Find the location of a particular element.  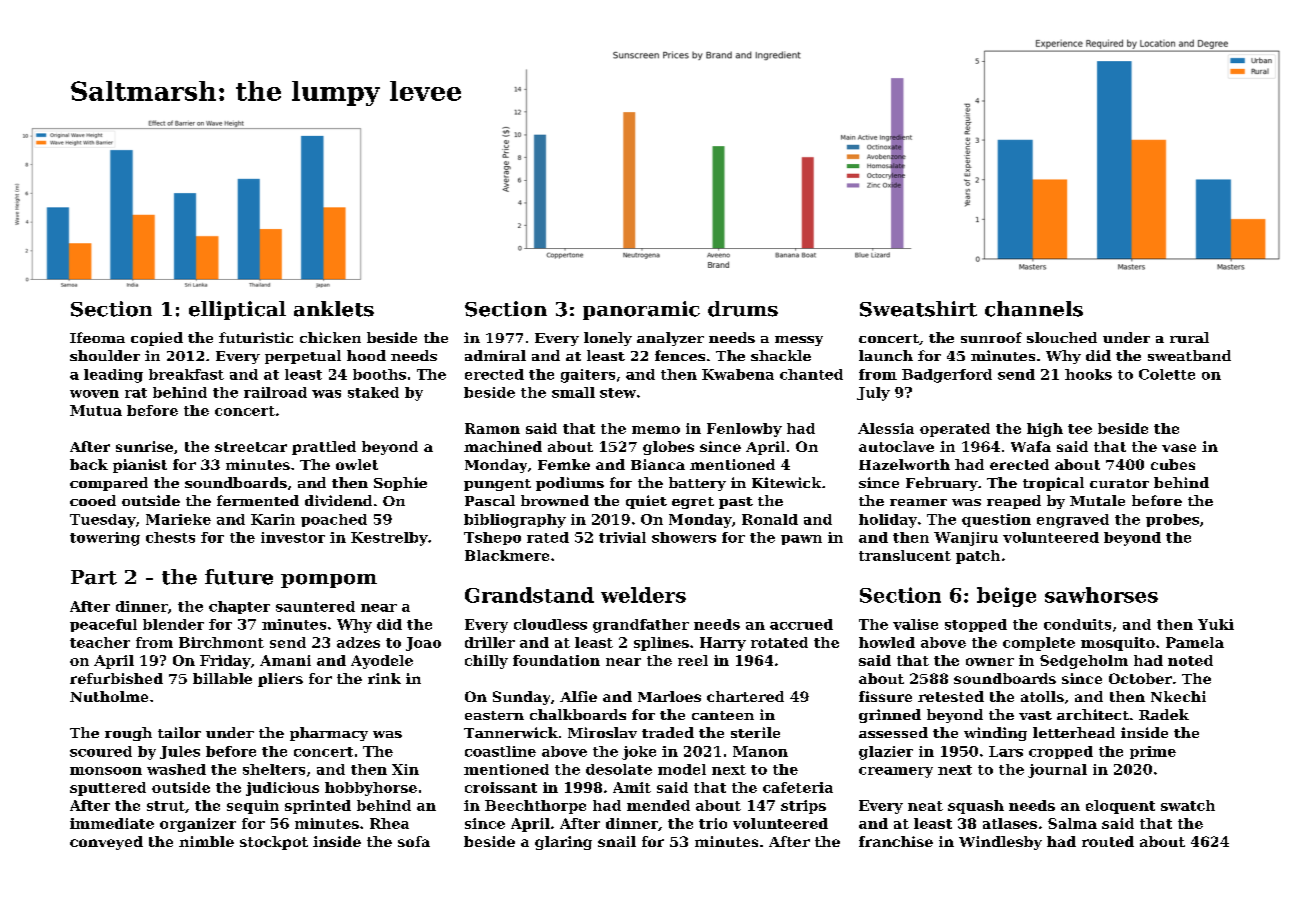

glaring is located at coordinates (563, 843).
